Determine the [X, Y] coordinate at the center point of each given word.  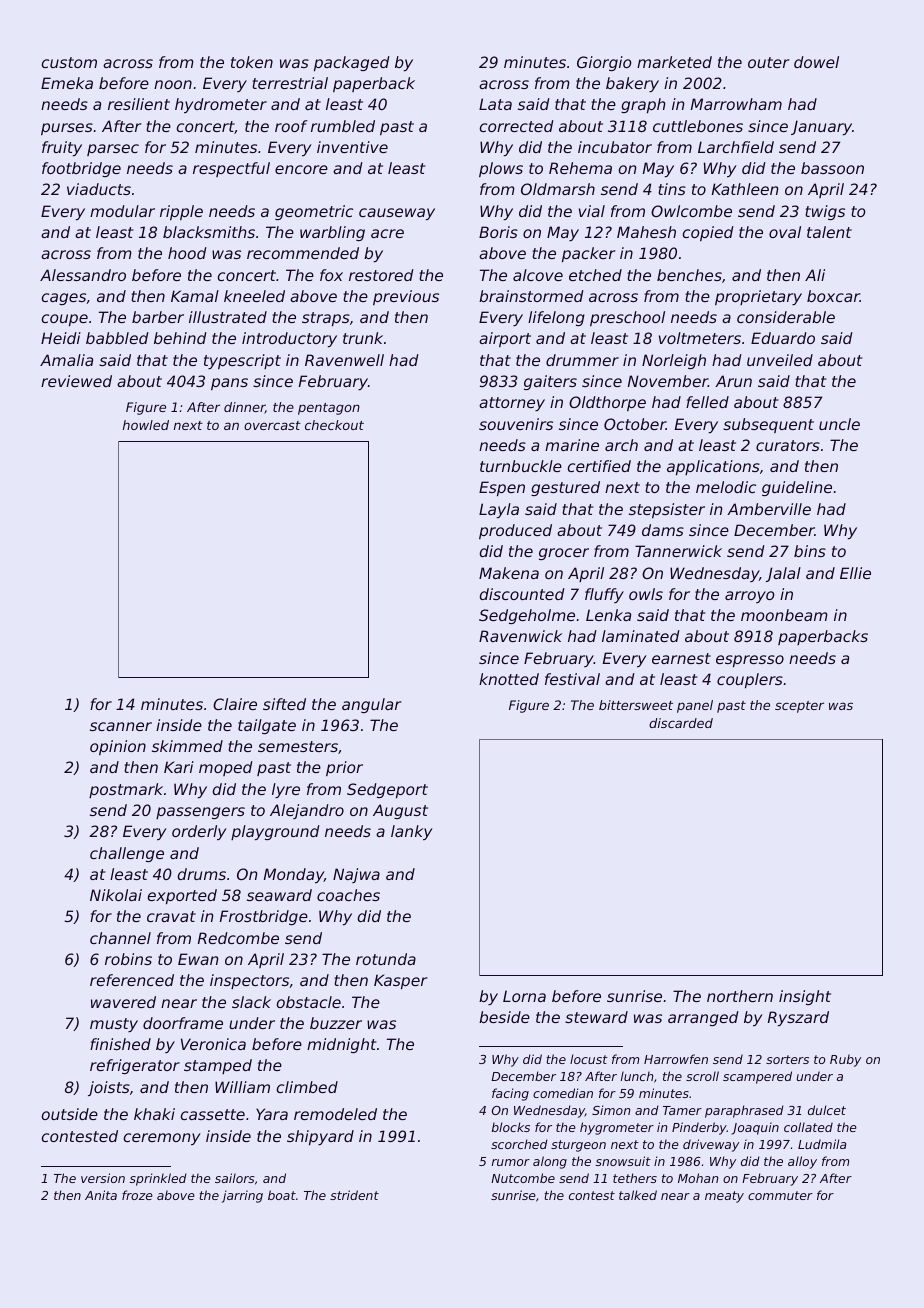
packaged [352, 63]
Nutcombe [523, 1178]
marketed [674, 62]
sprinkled [158, 1179]
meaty [724, 1197]
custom [69, 62]
